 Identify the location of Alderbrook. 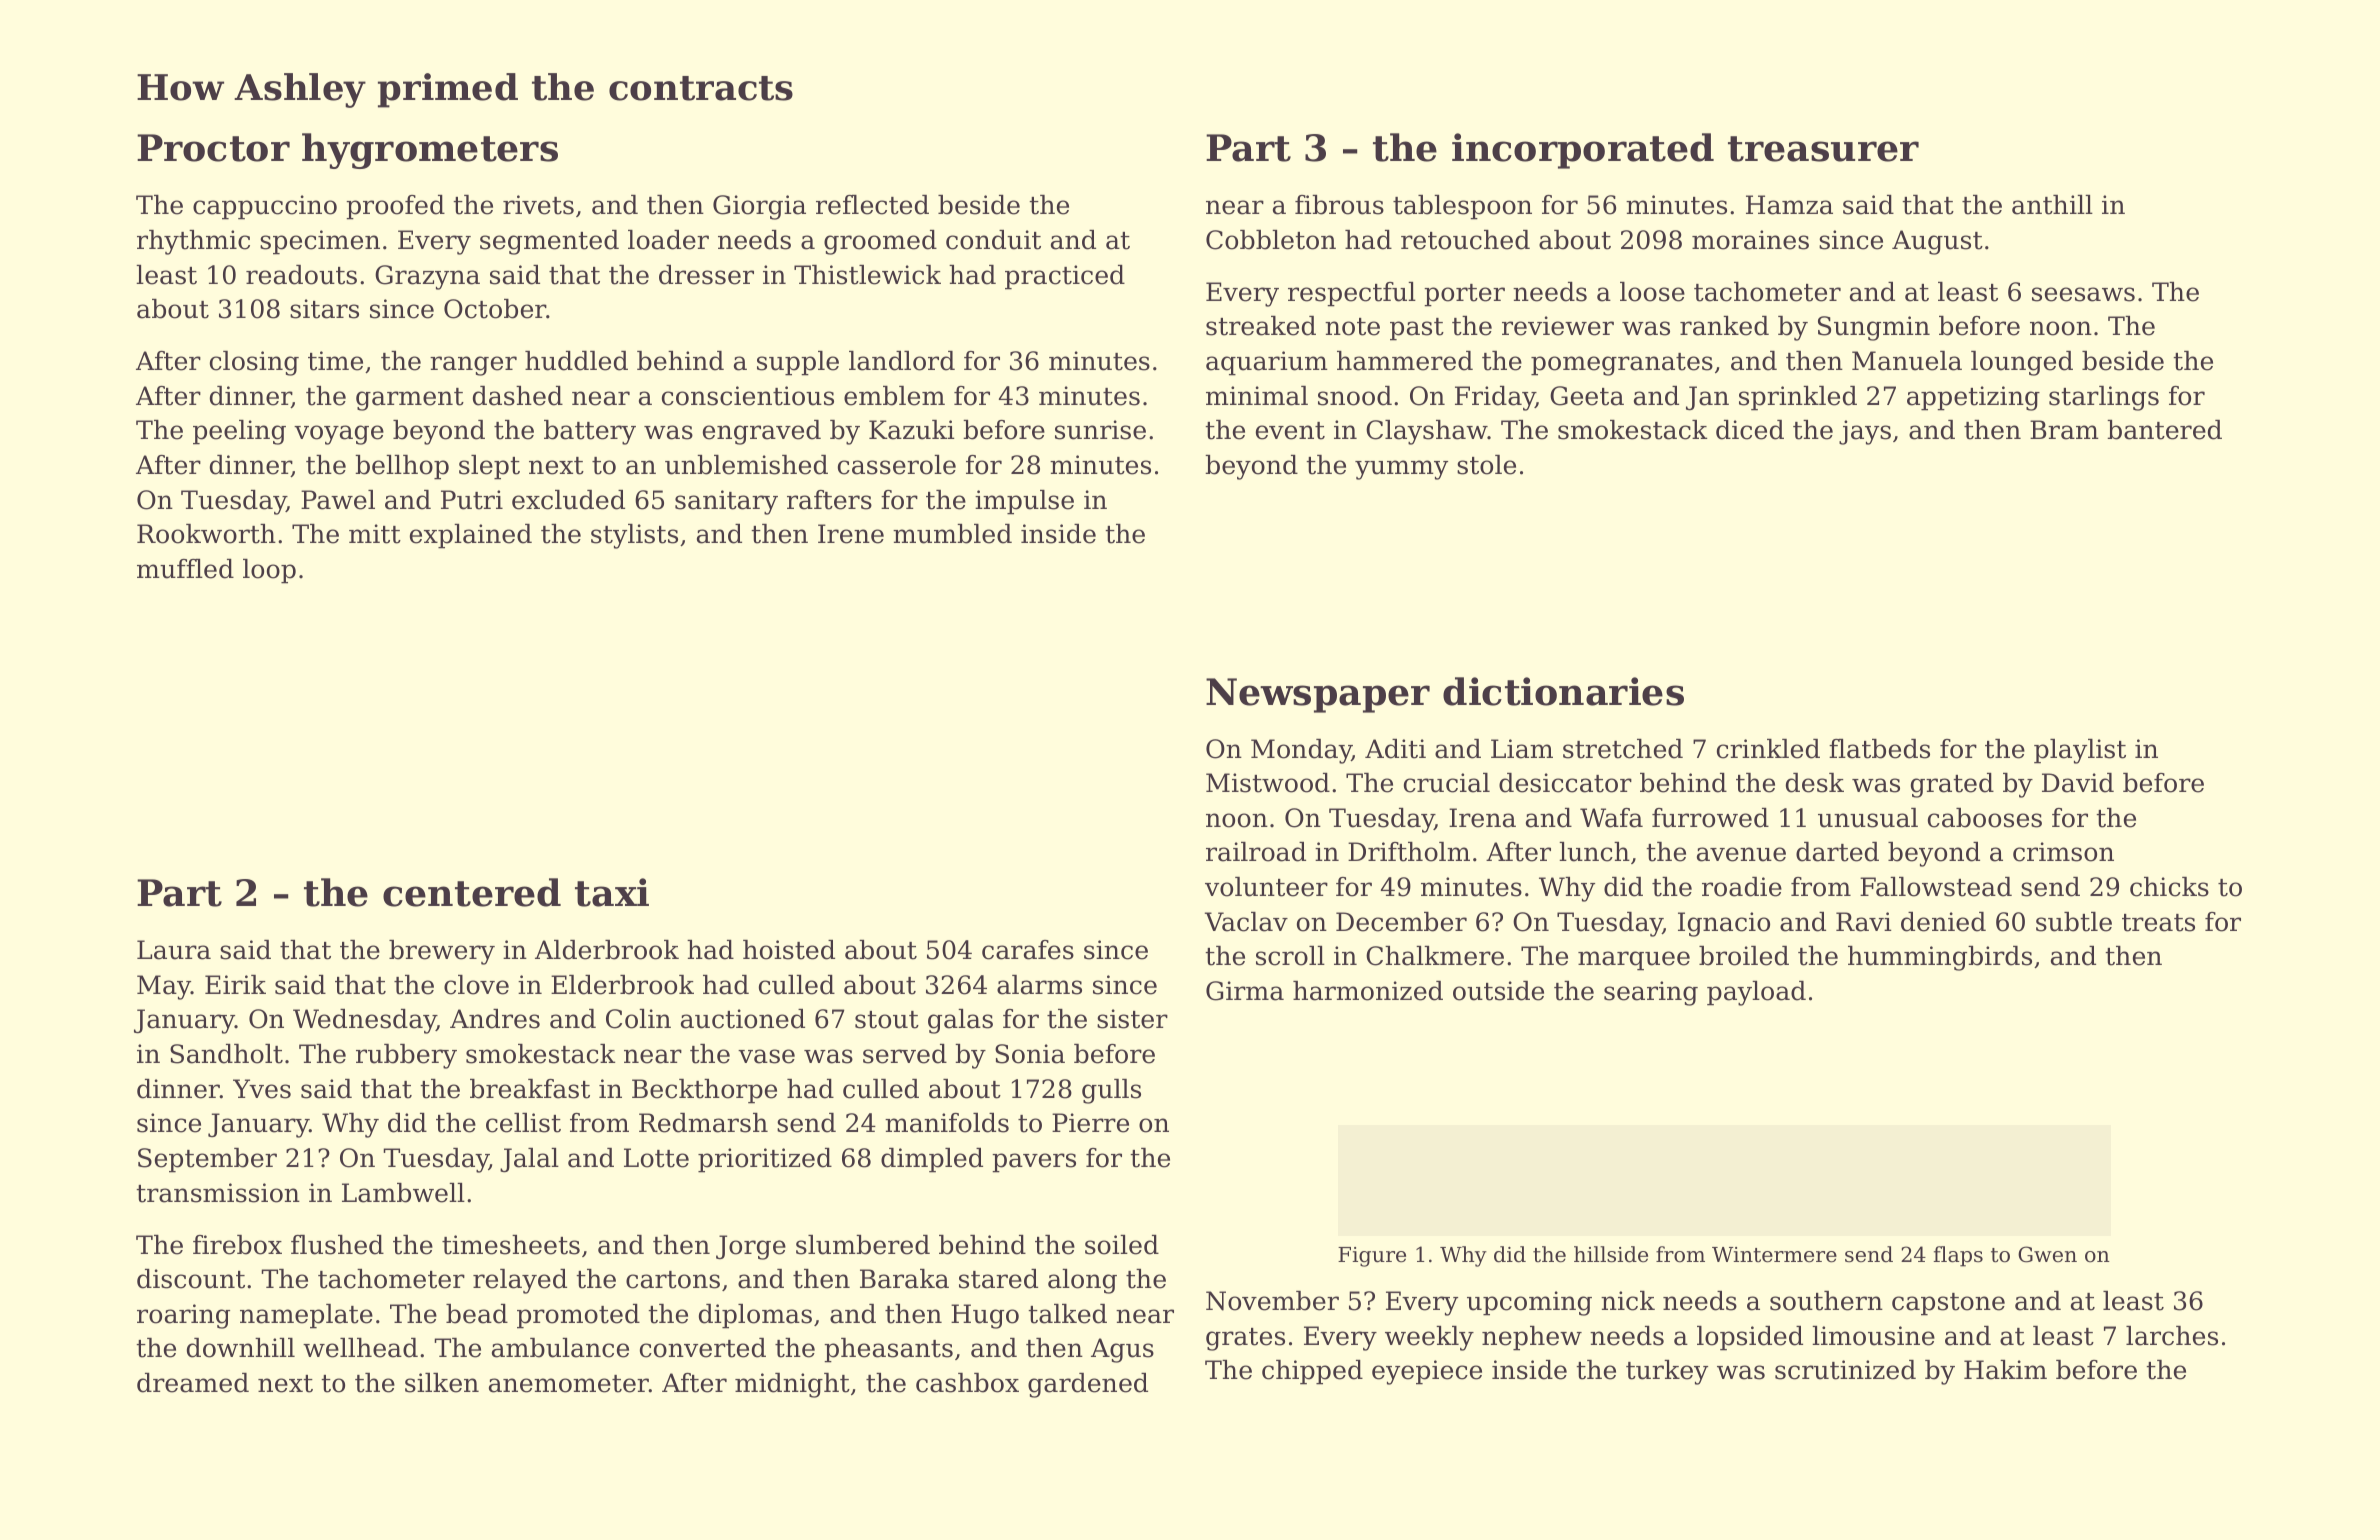
(607, 950).
